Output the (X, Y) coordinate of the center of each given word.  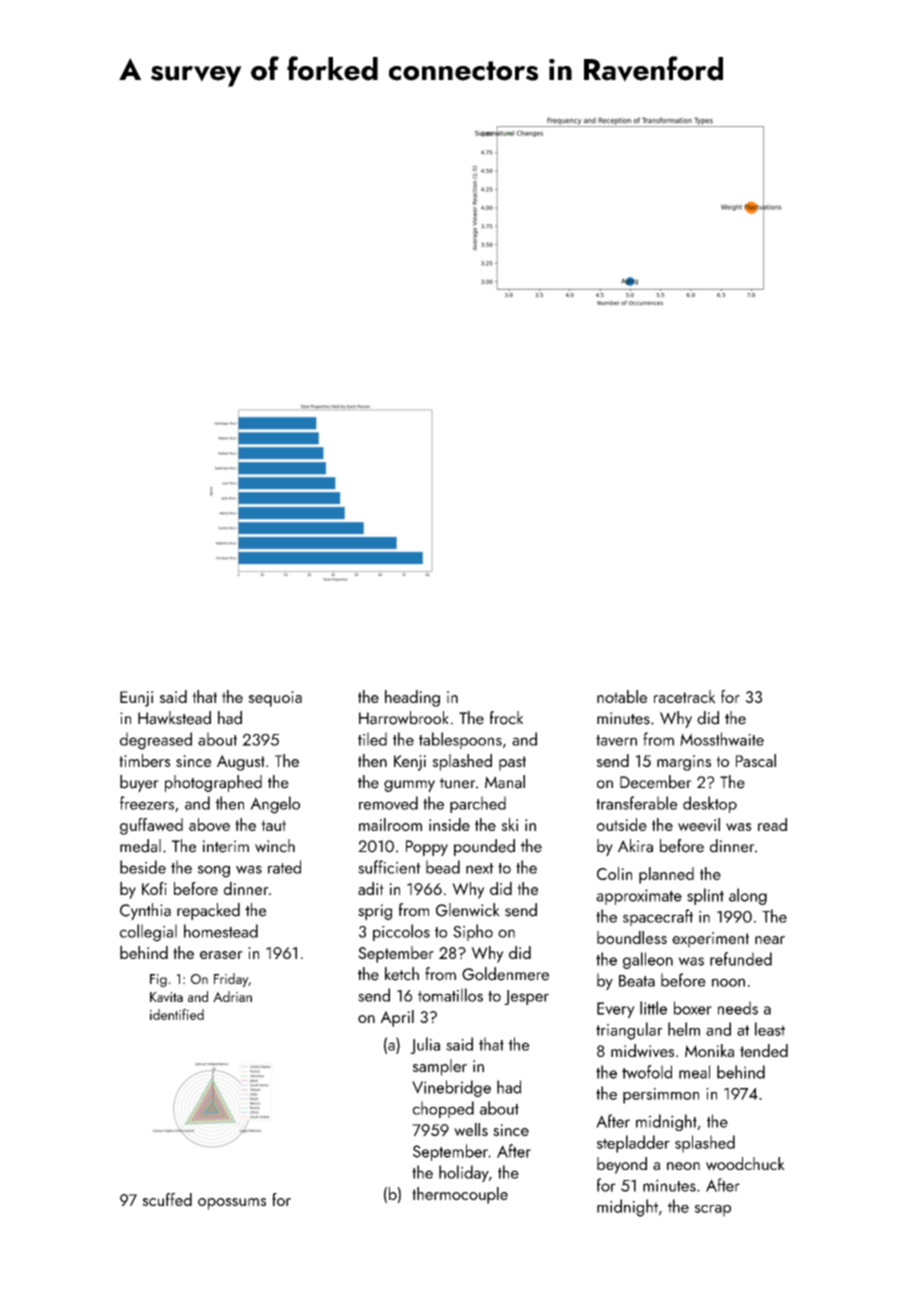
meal (694, 1072)
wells (471, 1129)
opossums (232, 1204)
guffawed (151, 826)
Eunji (136, 699)
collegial (148, 933)
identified (177, 1014)
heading (412, 698)
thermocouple (460, 1195)
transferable (636, 803)
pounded (484, 847)
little (653, 1008)
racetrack (685, 696)
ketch (402, 974)
